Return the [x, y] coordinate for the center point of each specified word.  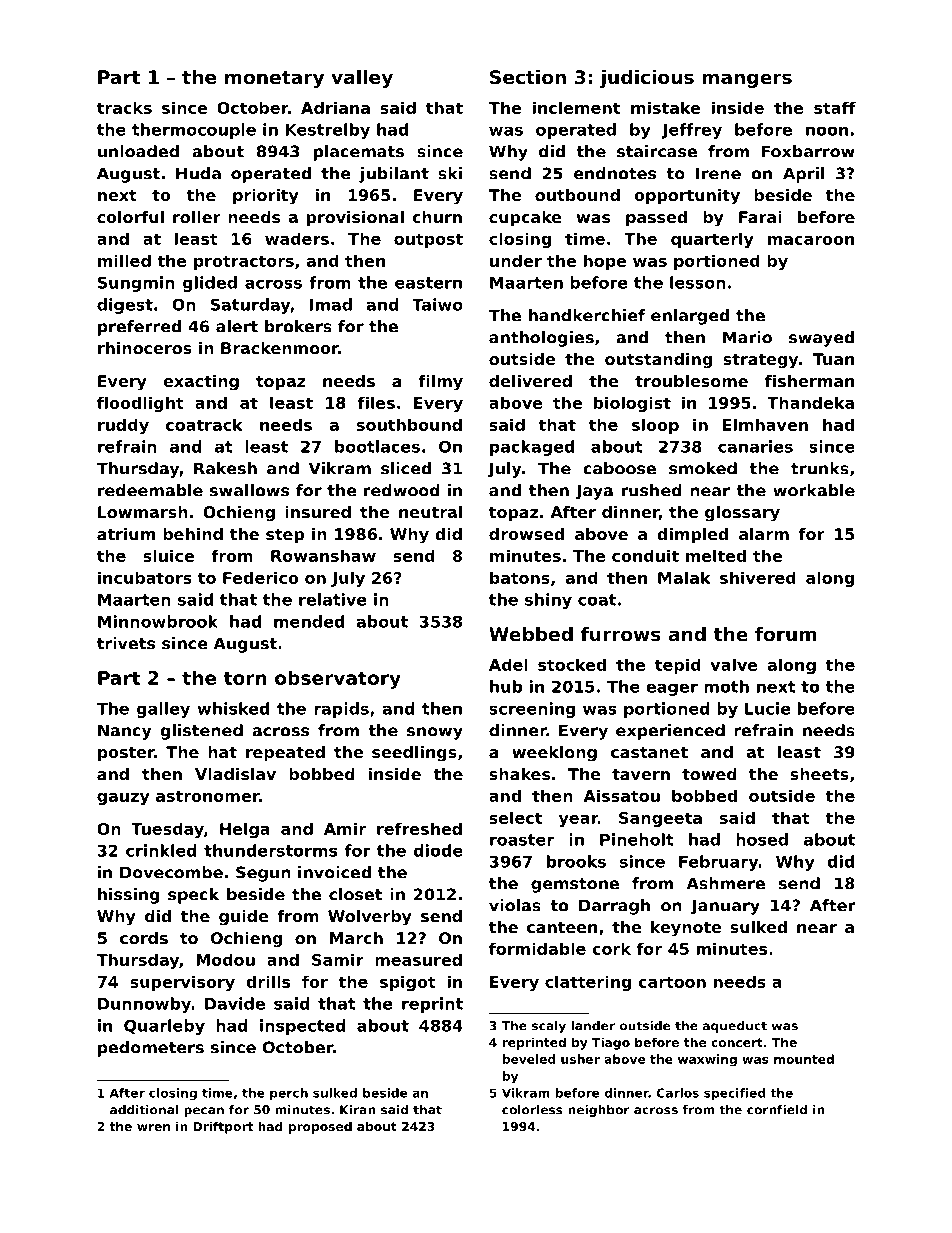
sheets [819, 774]
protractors [244, 262]
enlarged [690, 317]
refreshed [419, 828]
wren [153, 1127]
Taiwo [437, 304]
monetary [274, 79]
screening [532, 710]
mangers [747, 80]
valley [362, 79]
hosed [762, 839]
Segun [263, 874]
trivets [126, 643]
